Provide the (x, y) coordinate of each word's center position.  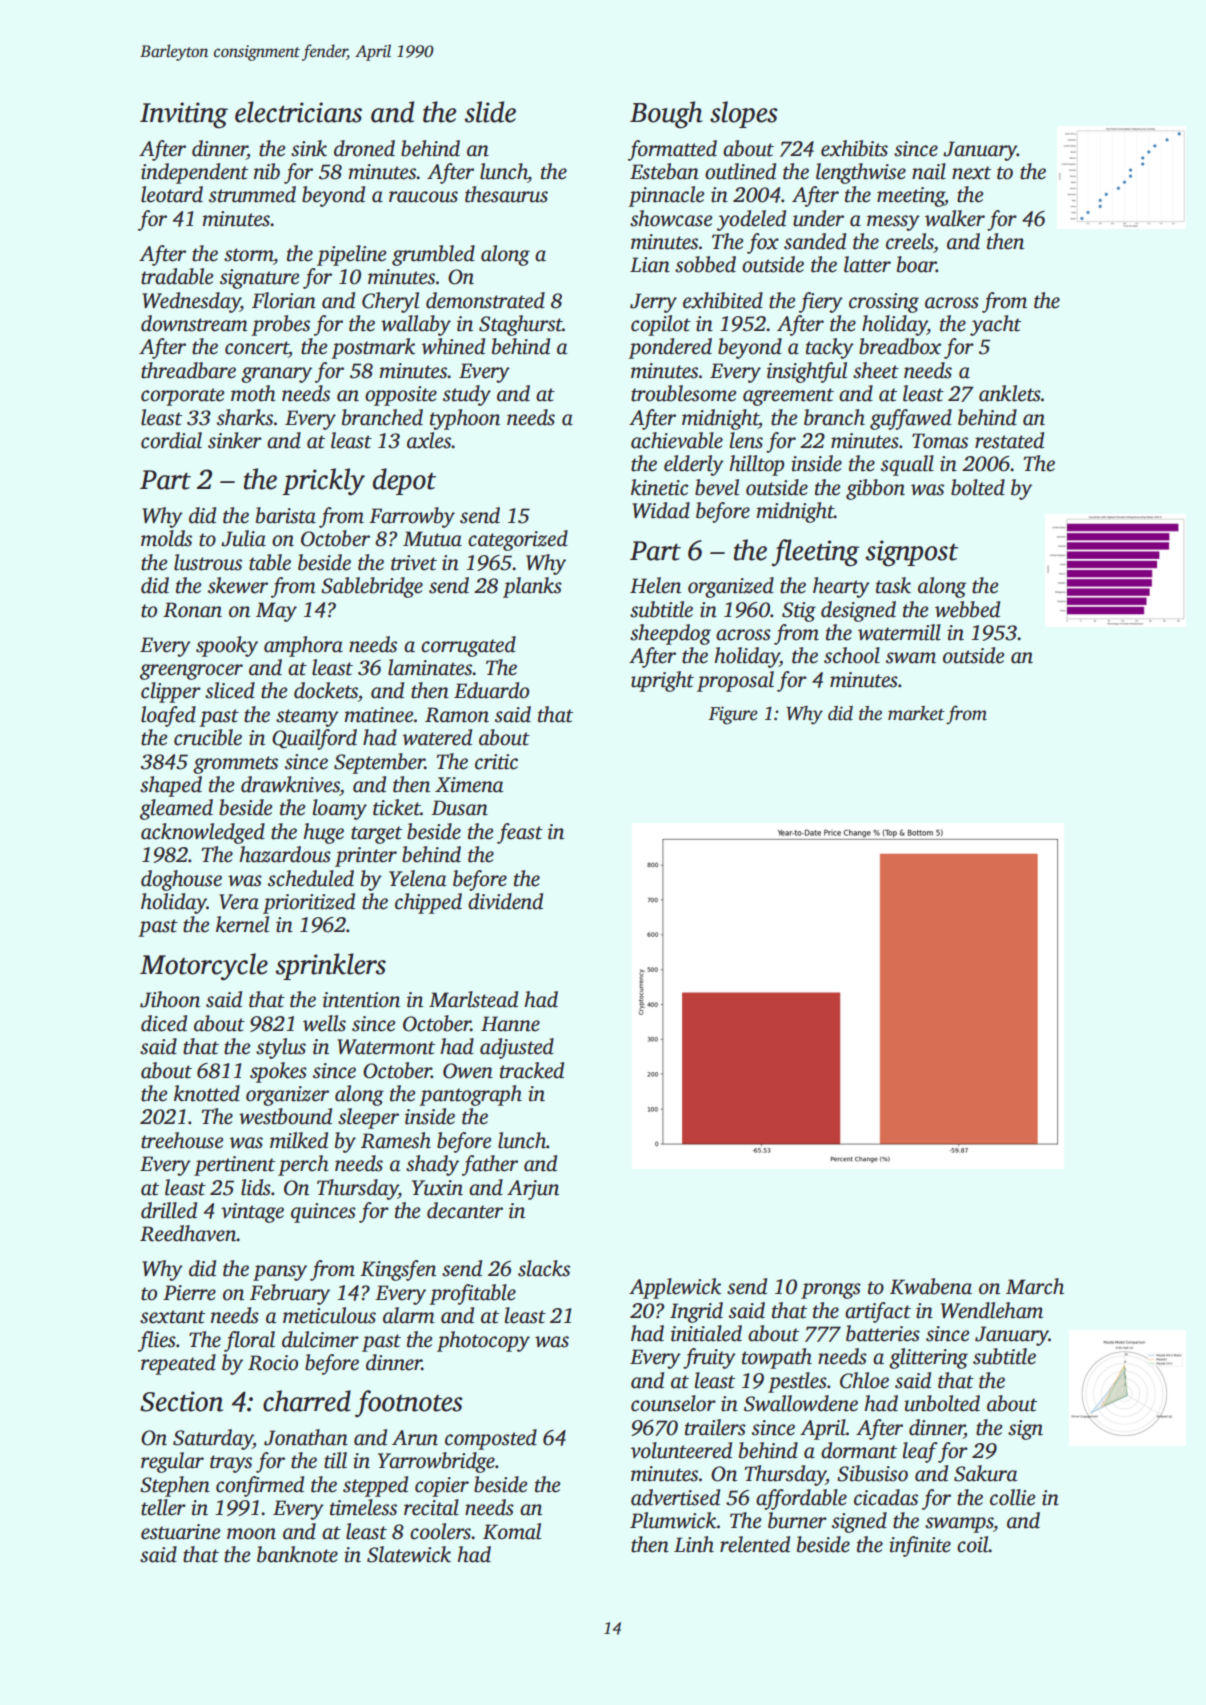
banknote (297, 1554)
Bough (666, 115)
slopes (744, 114)
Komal (512, 1531)
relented (755, 1544)
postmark (373, 348)
